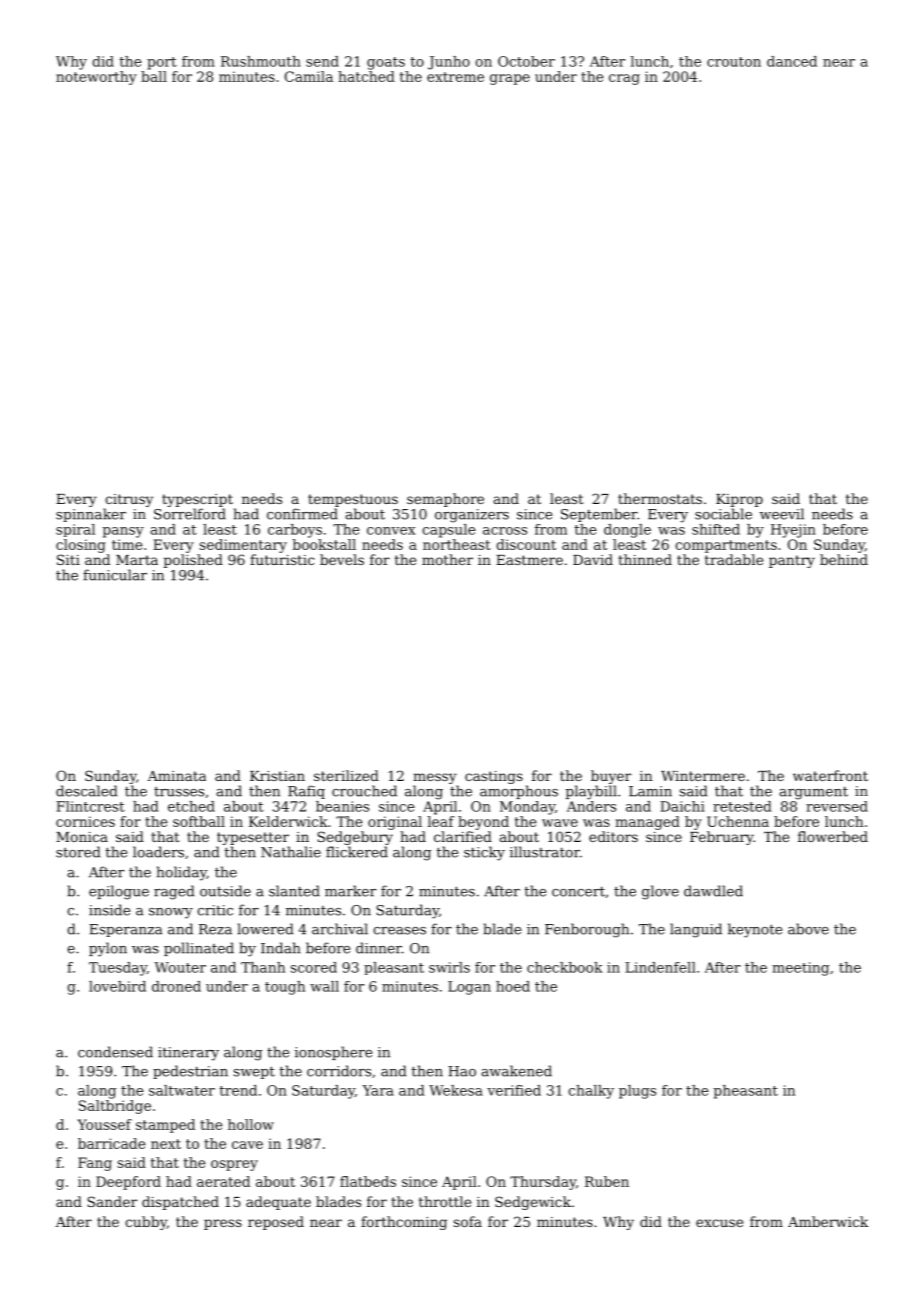  What do you see at coordinates (441, 821) in the screenshot?
I see `leaf` at bounding box center [441, 821].
